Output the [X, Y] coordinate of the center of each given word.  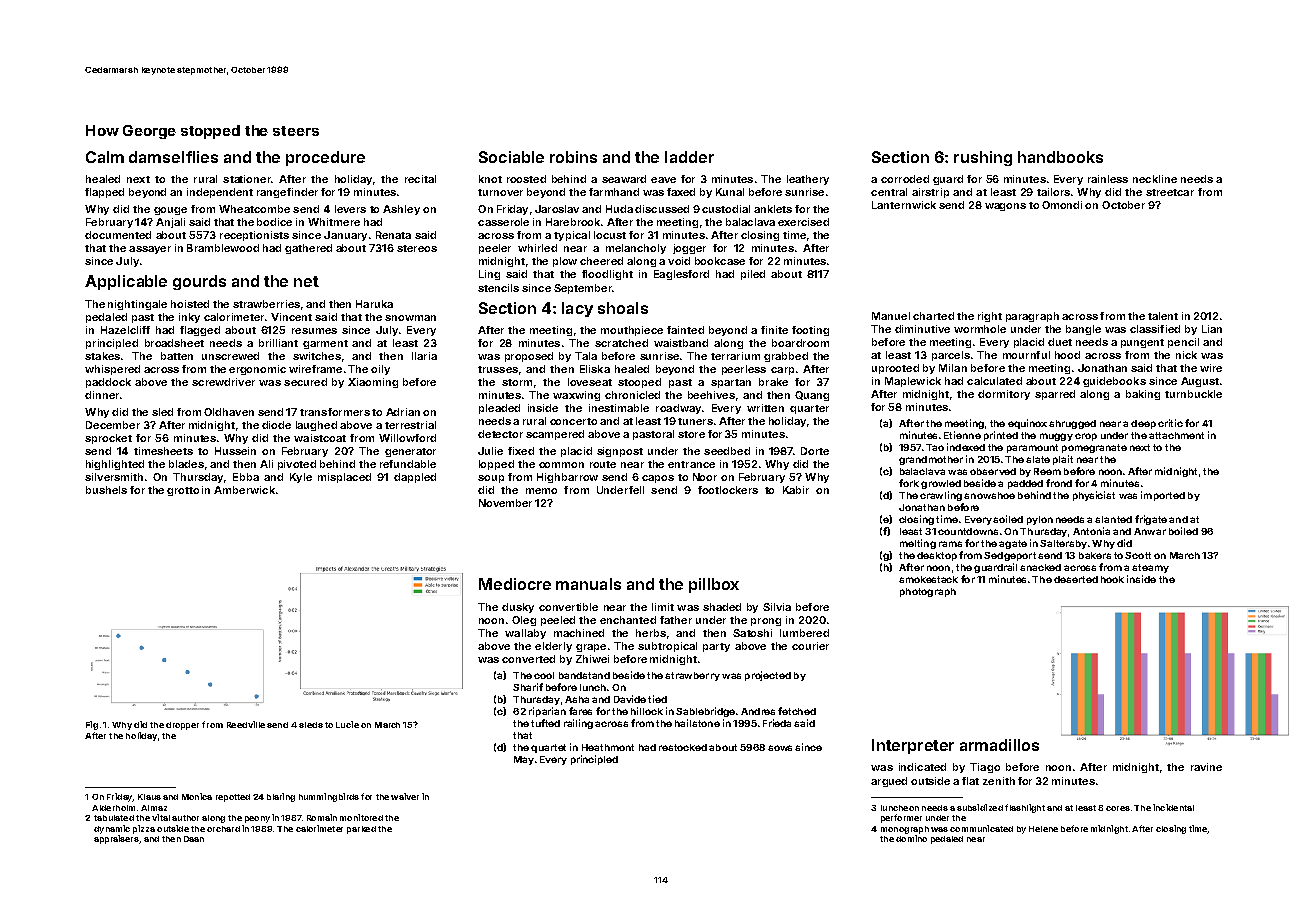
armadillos [999, 745]
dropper [182, 726]
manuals [588, 584]
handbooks [1060, 157]
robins [573, 157]
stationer [247, 179]
